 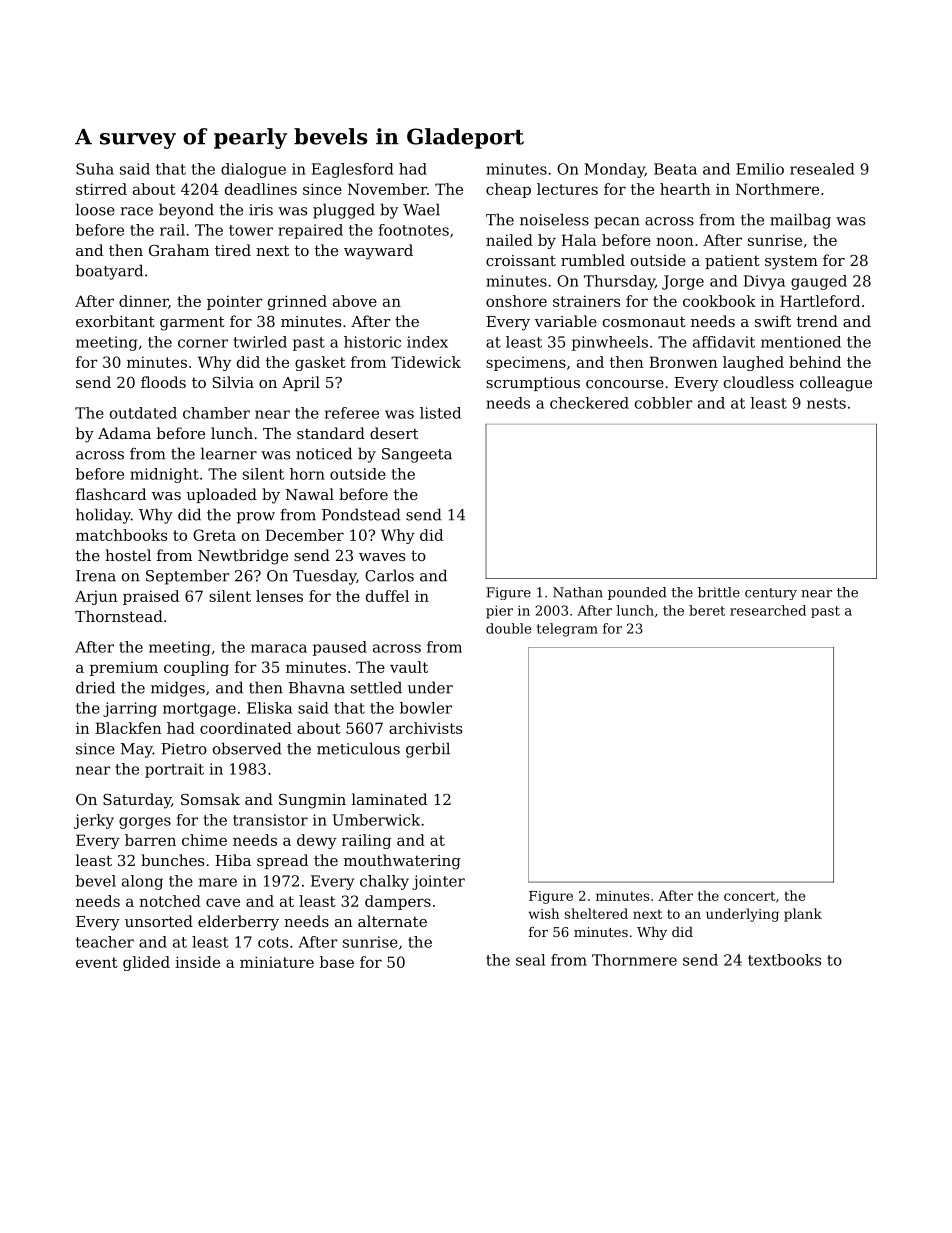 What do you see at coordinates (819, 282) in the document?
I see `gauged` at bounding box center [819, 282].
